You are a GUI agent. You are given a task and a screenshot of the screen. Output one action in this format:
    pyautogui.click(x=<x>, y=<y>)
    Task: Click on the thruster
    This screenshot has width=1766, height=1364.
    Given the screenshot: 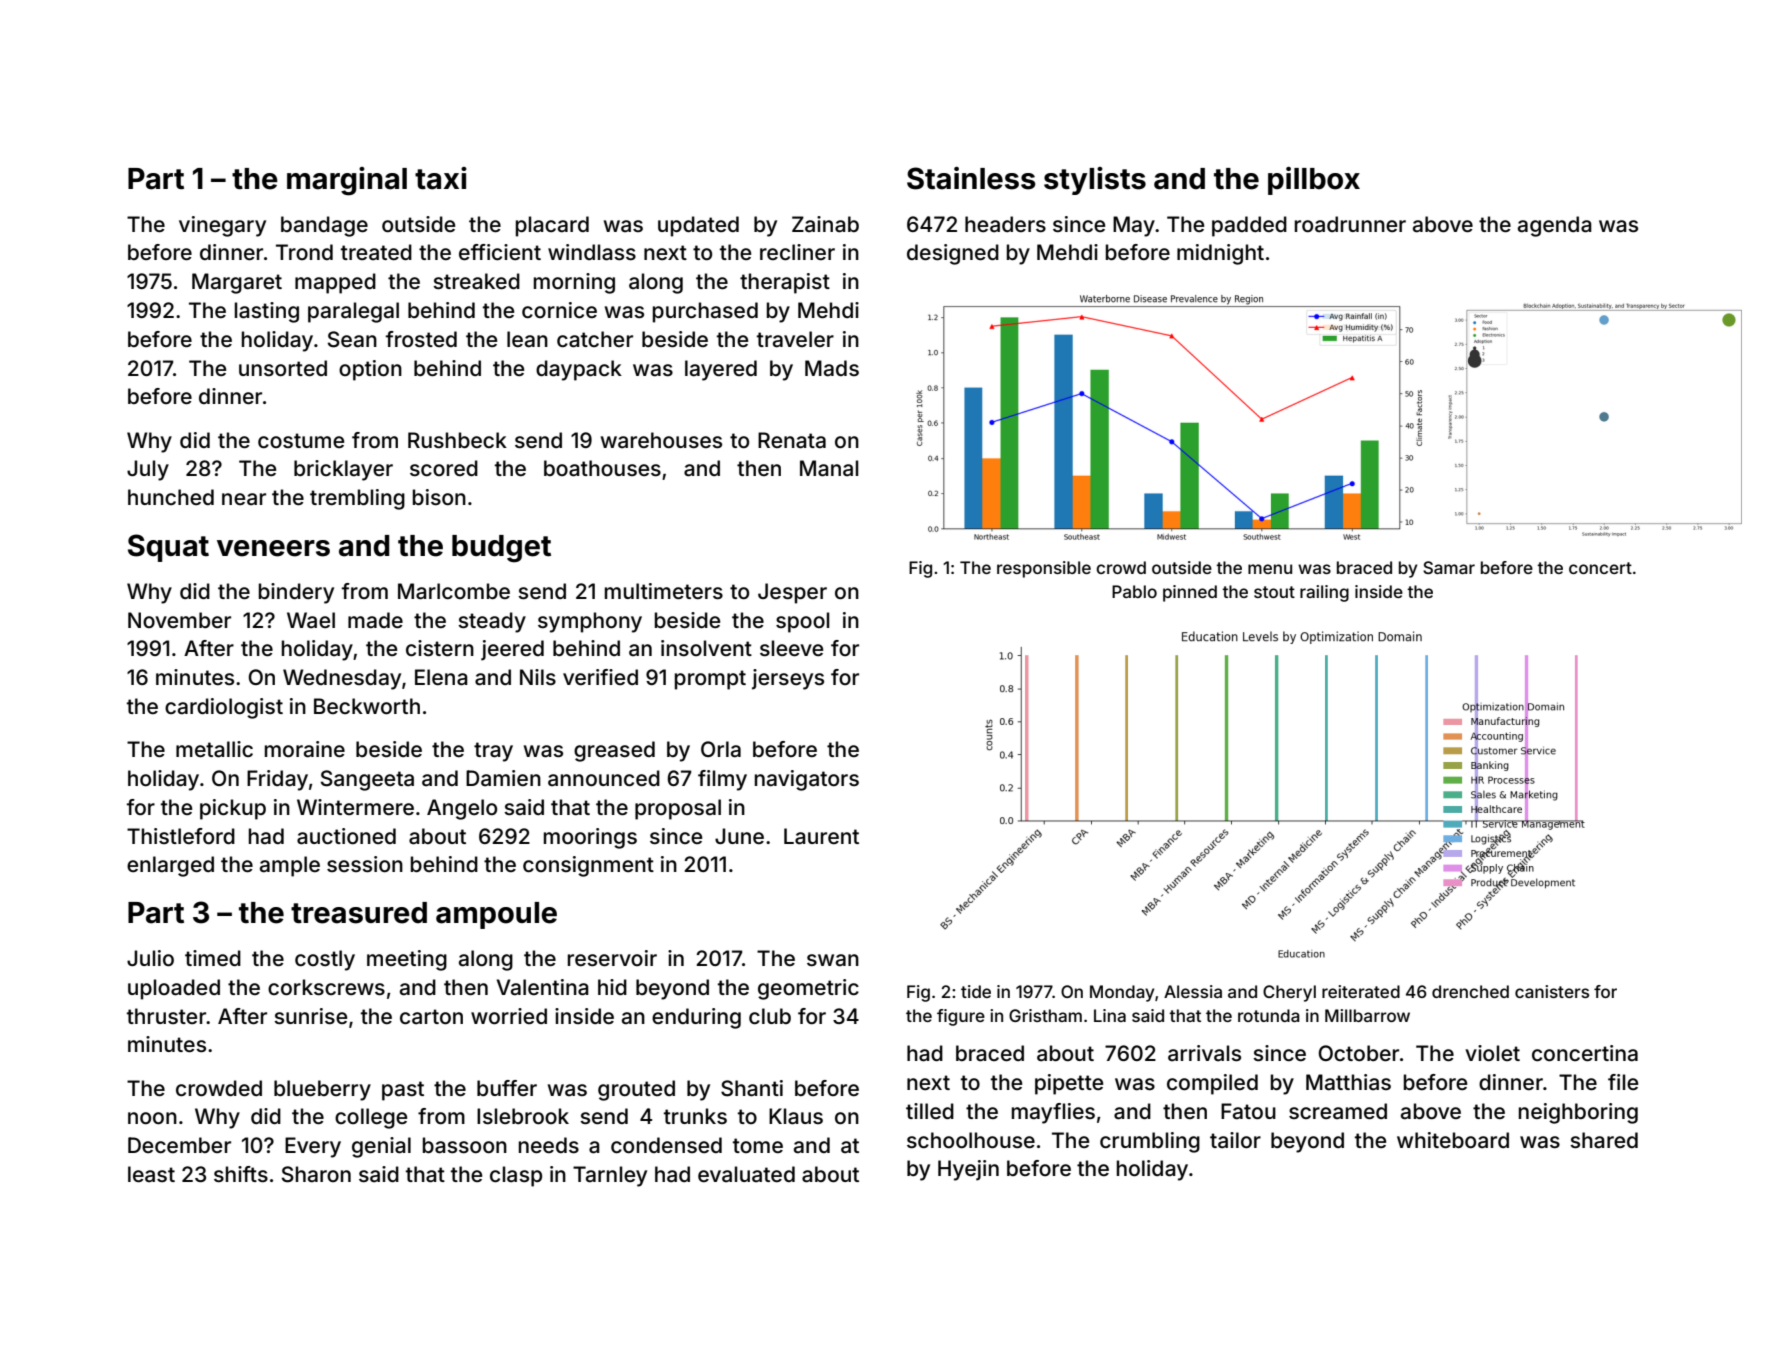 What is the action you would take?
    pyautogui.click(x=167, y=1016)
